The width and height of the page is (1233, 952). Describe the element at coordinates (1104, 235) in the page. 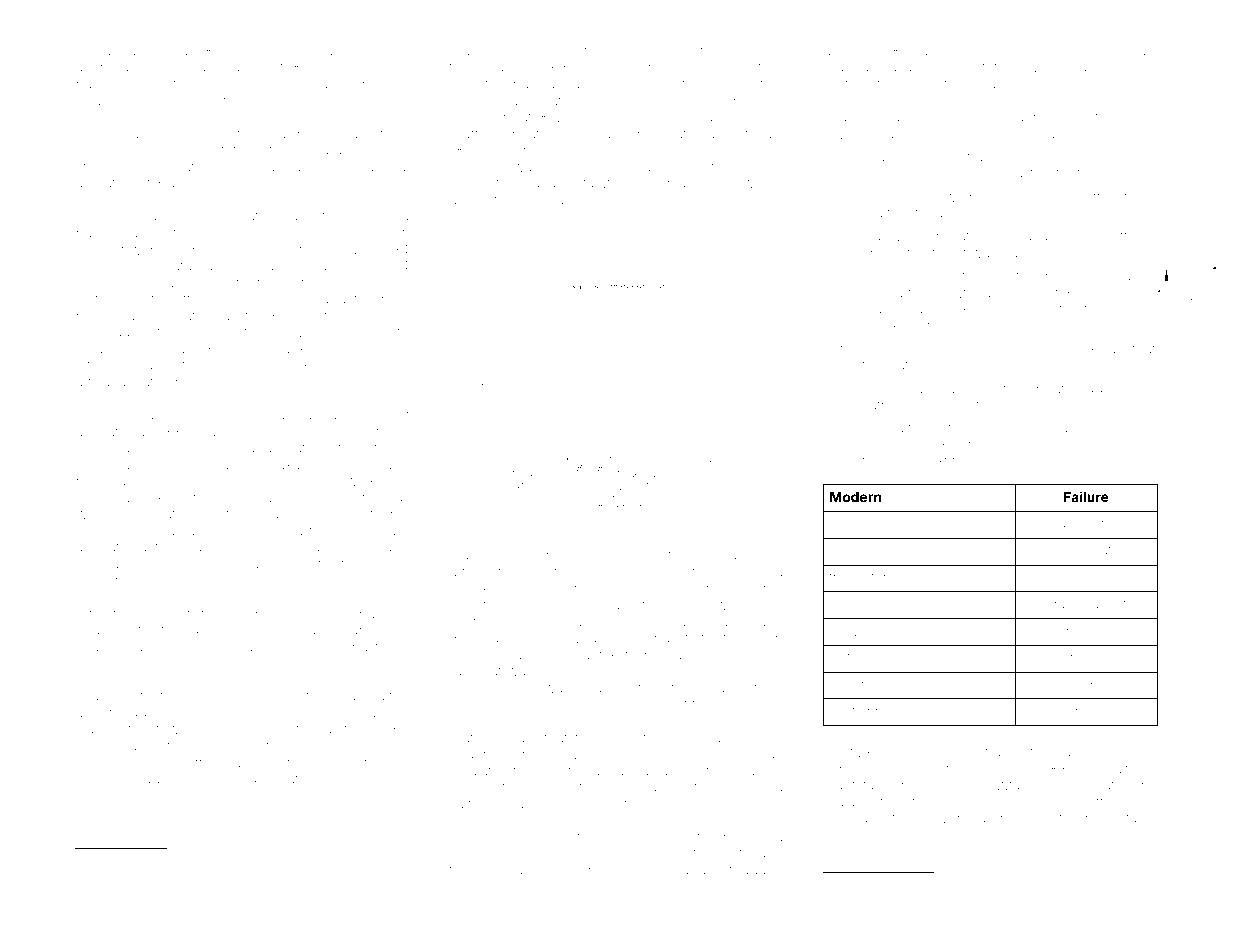

I see `silhouette` at that location.
